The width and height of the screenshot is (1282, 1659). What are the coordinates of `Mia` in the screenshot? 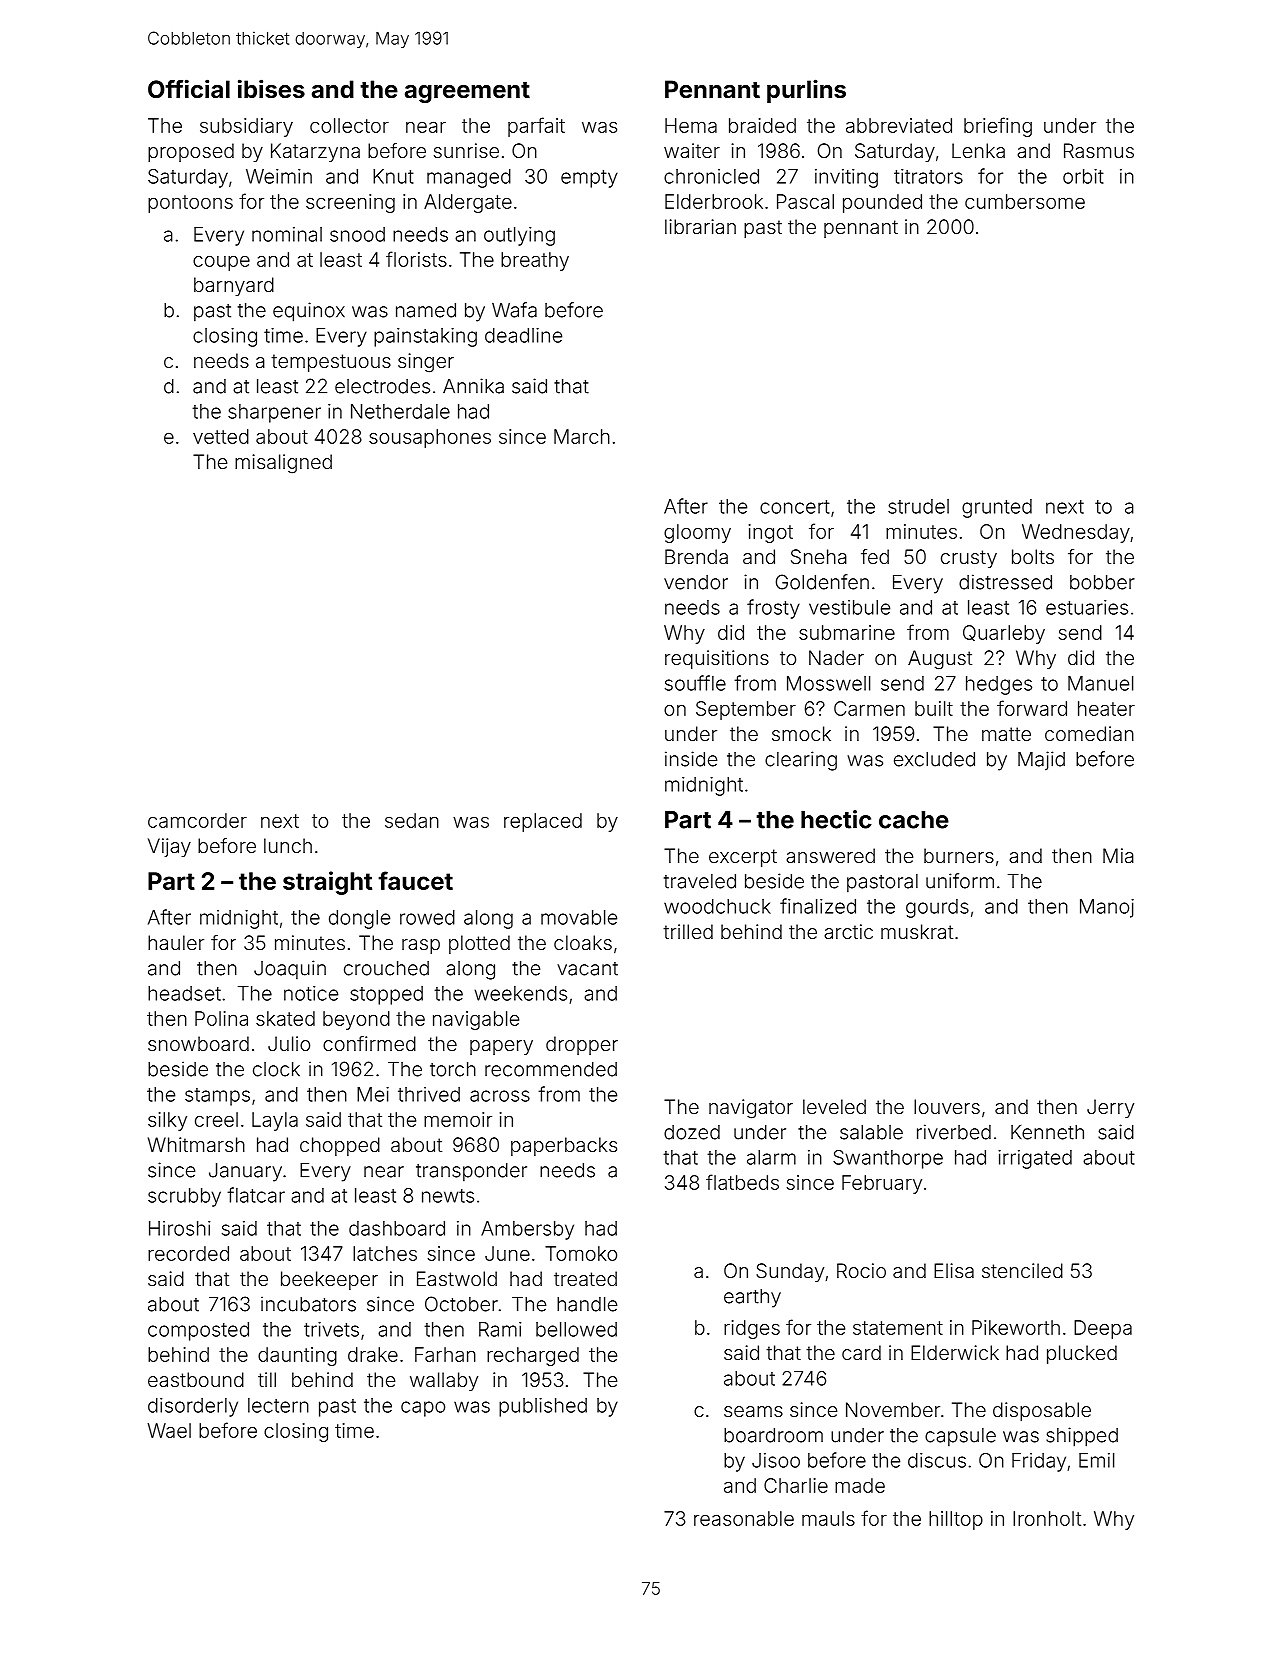 It's located at (1118, 855).
